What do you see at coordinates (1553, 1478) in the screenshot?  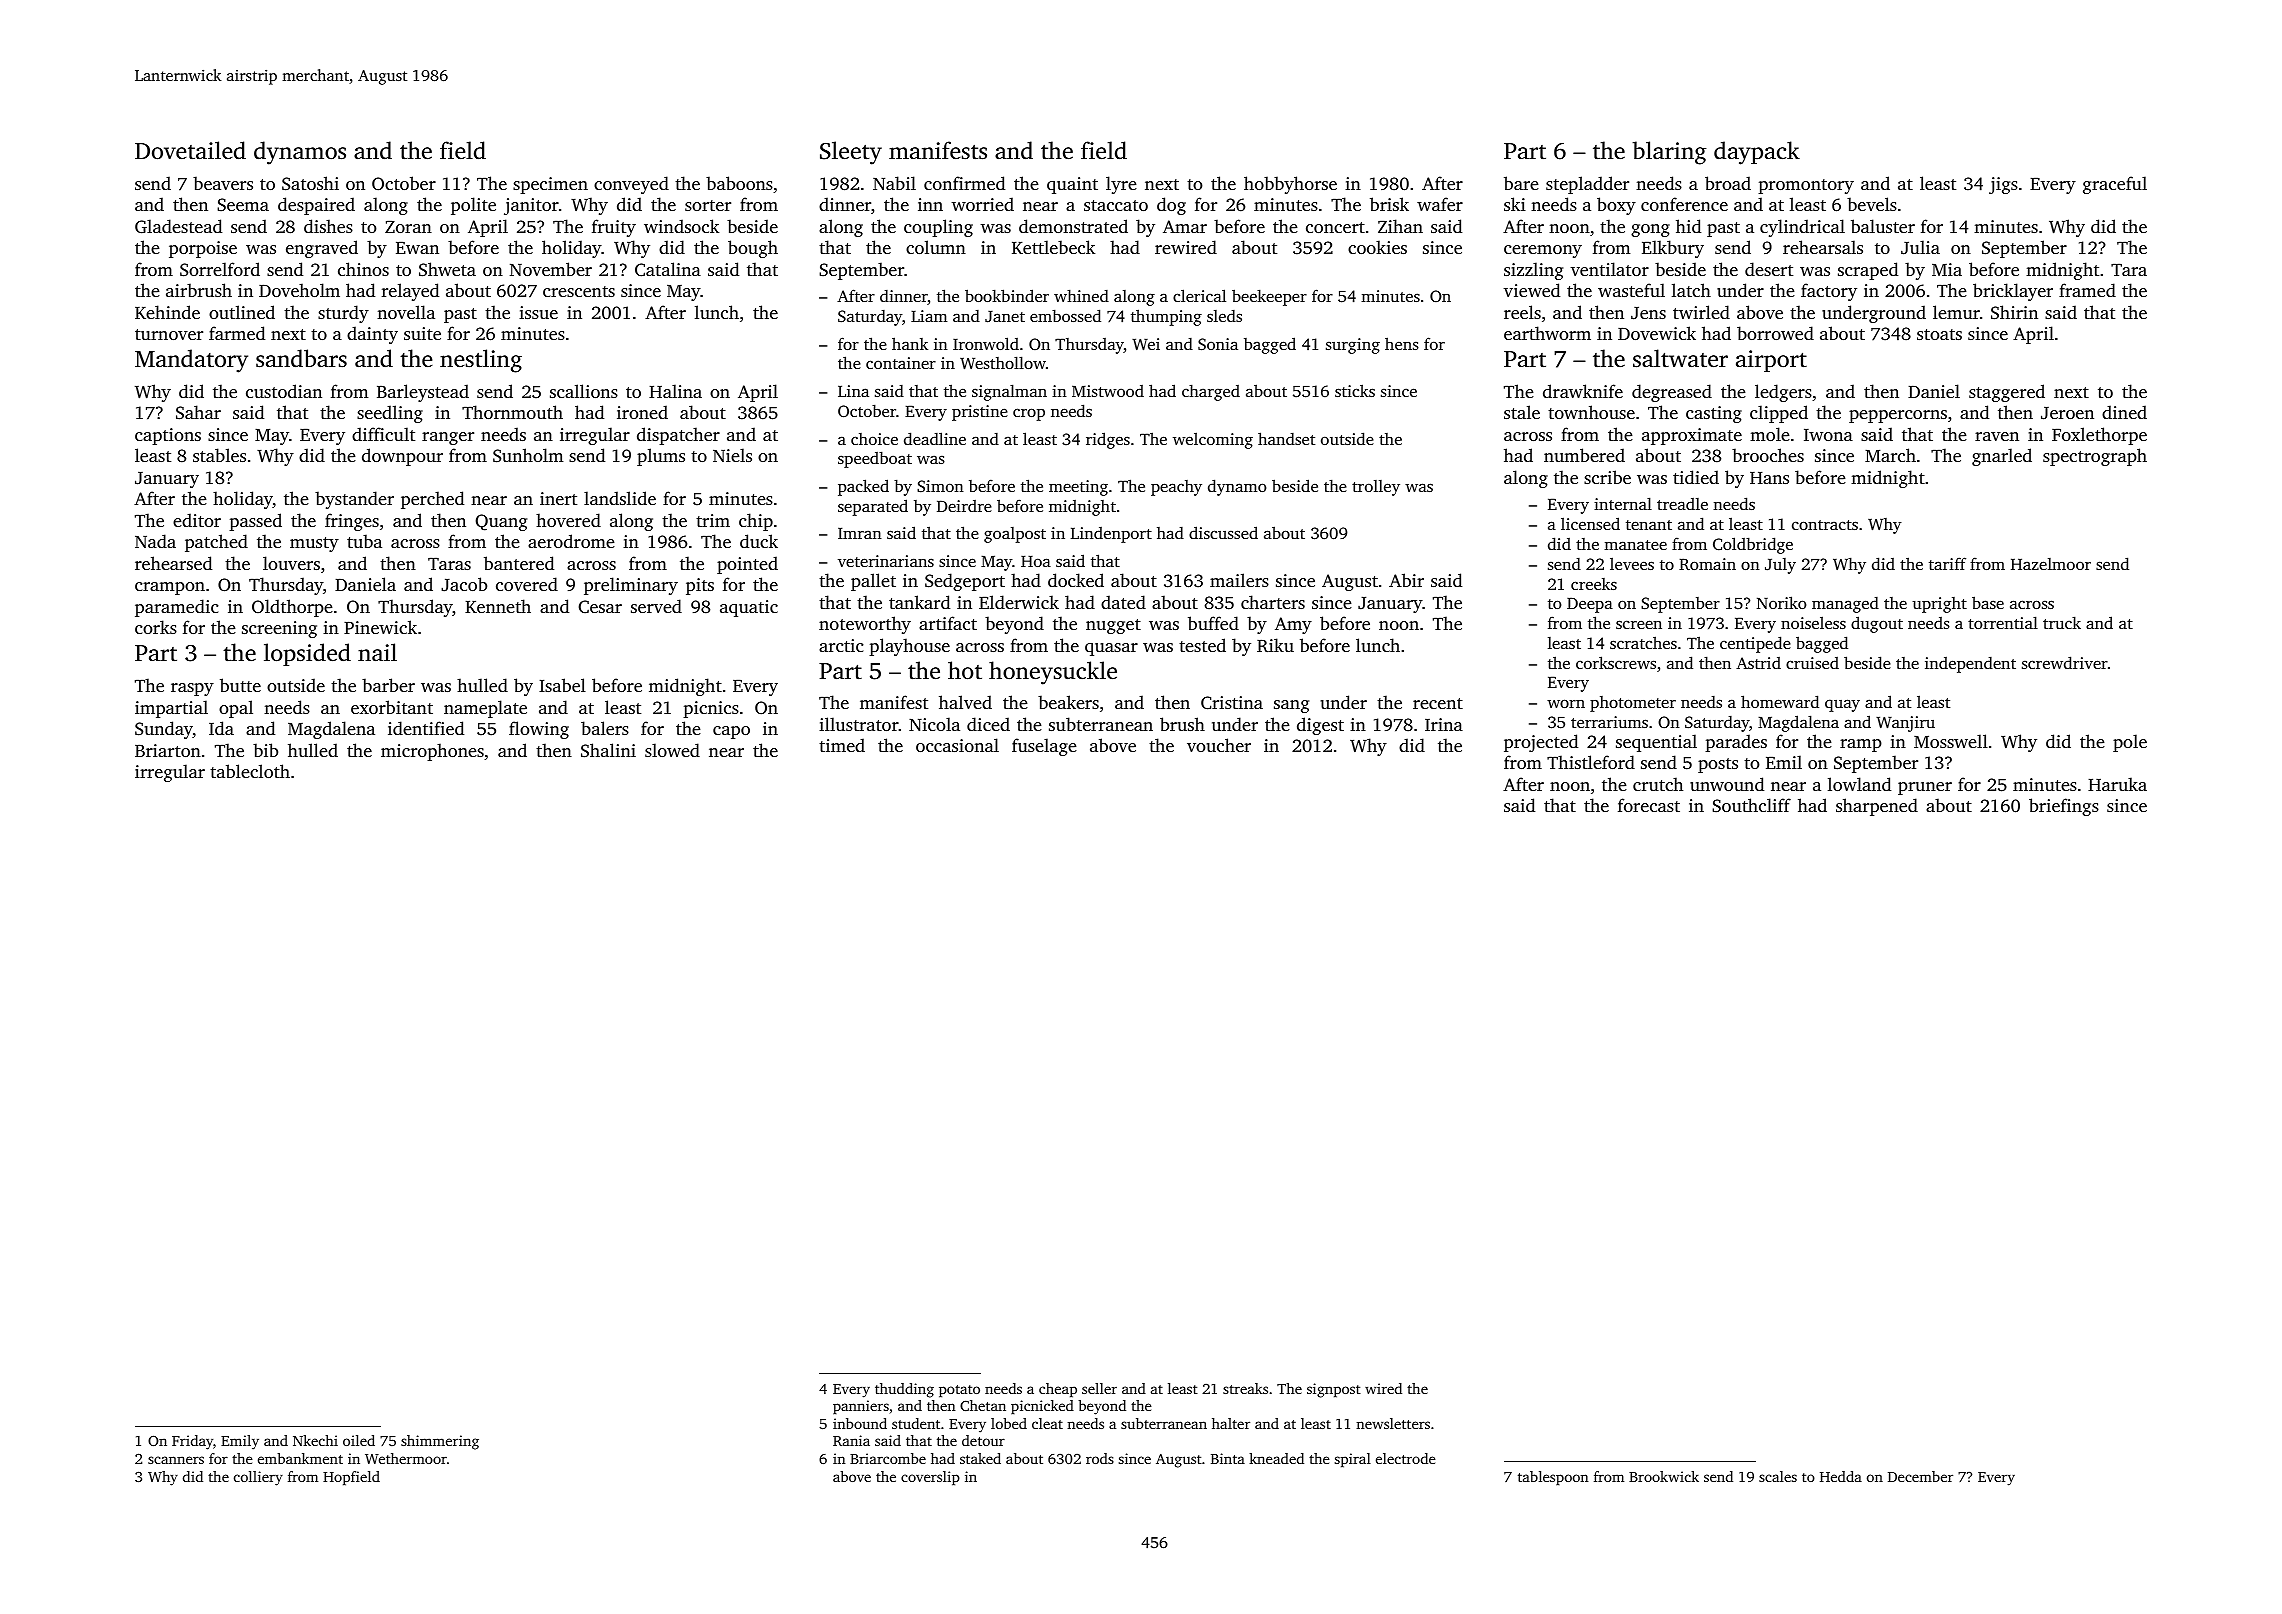 I see `tablespoon` at bounding box center [1553, 1478].
